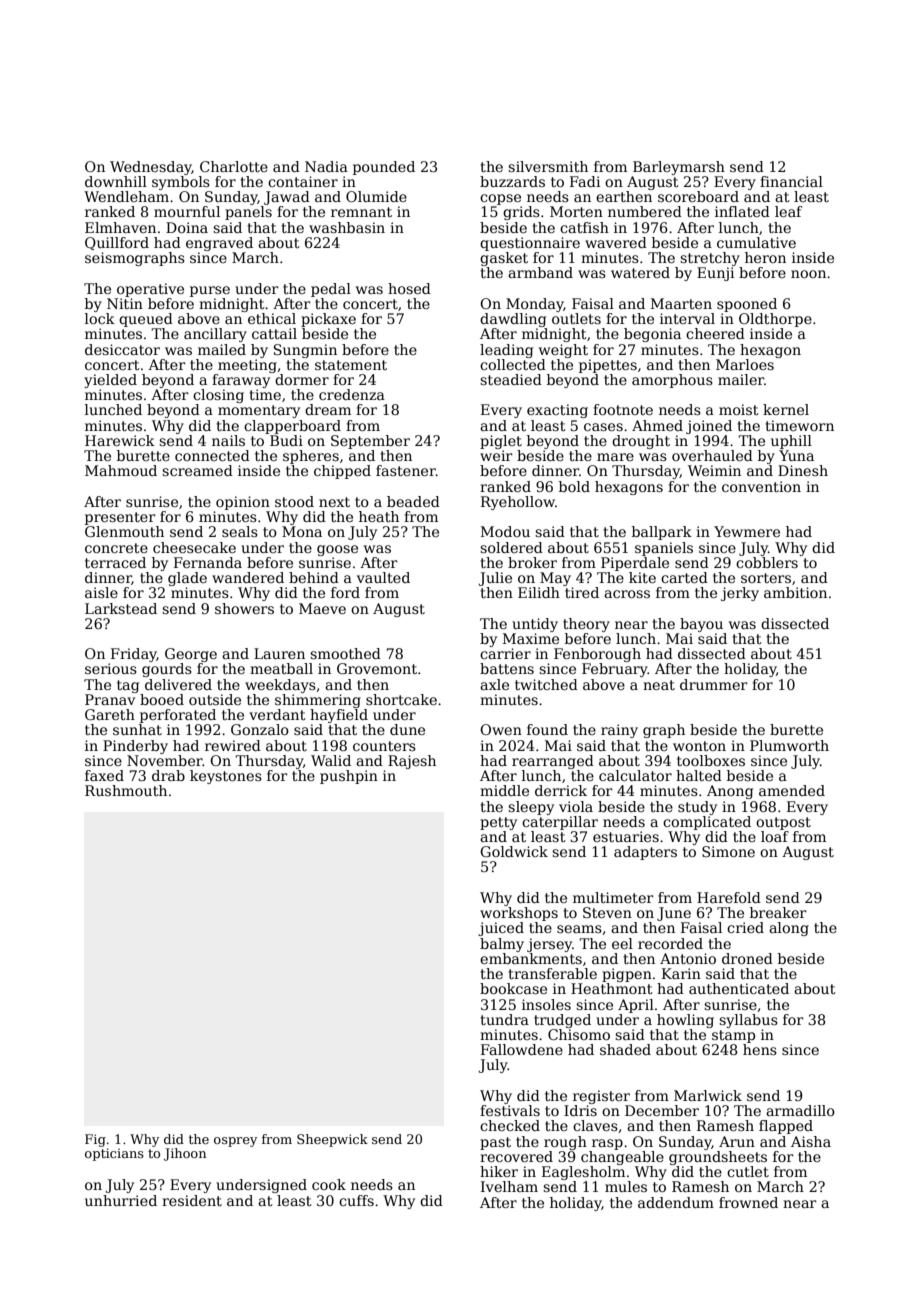 The image size is (924, 1314). What do you see at coordinates (286, 440) in the page?
I see `Budi` at bounding box center [286, 440].
